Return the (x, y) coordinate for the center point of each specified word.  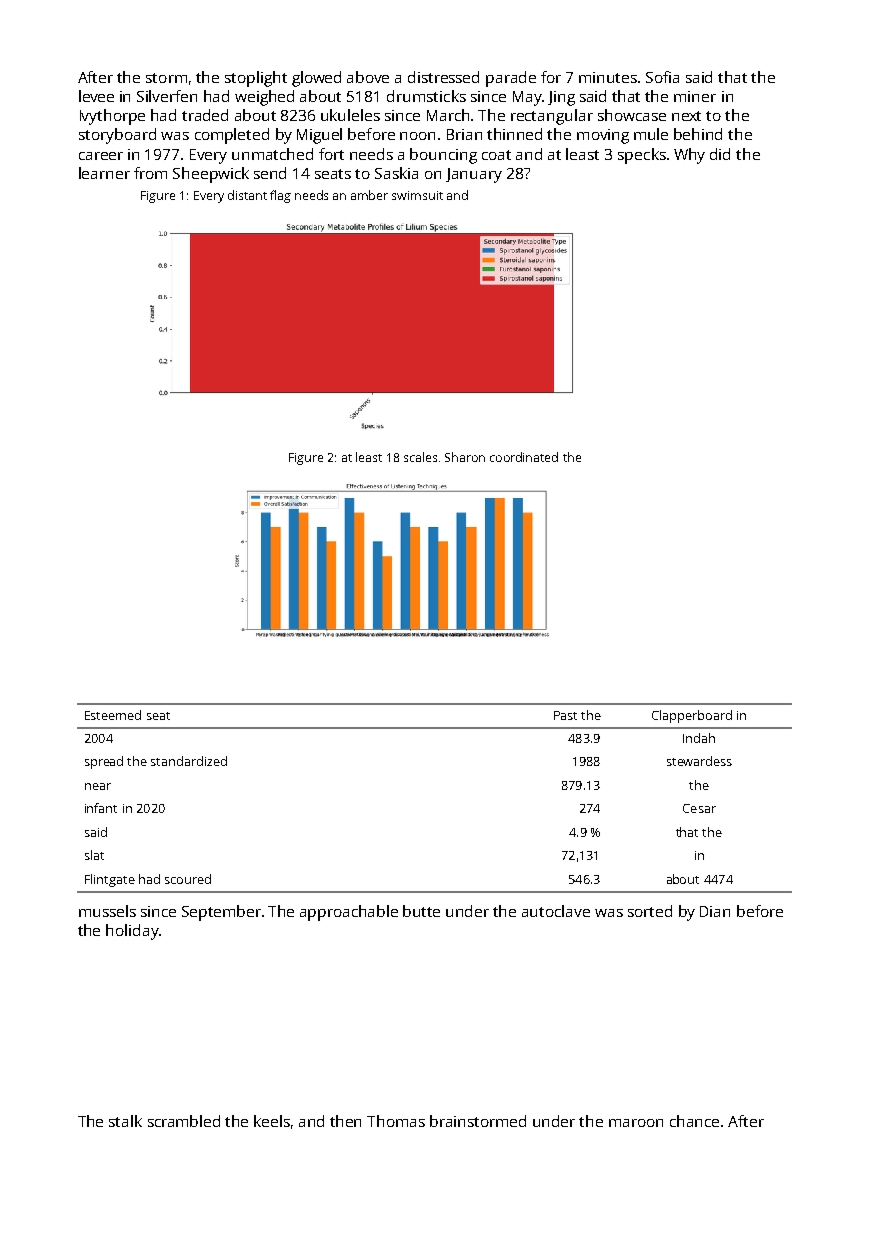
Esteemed (113, 715)
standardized (189, 761)
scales (420, 457)
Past (565, 715)
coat (496, 155)
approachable (349, 913)
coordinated (524, 457)
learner (104, 173)
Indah (699, 738)
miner (695, 96)
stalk (125, 1121)
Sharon (465, 457)
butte (421, 911)
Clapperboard (692, 716)
